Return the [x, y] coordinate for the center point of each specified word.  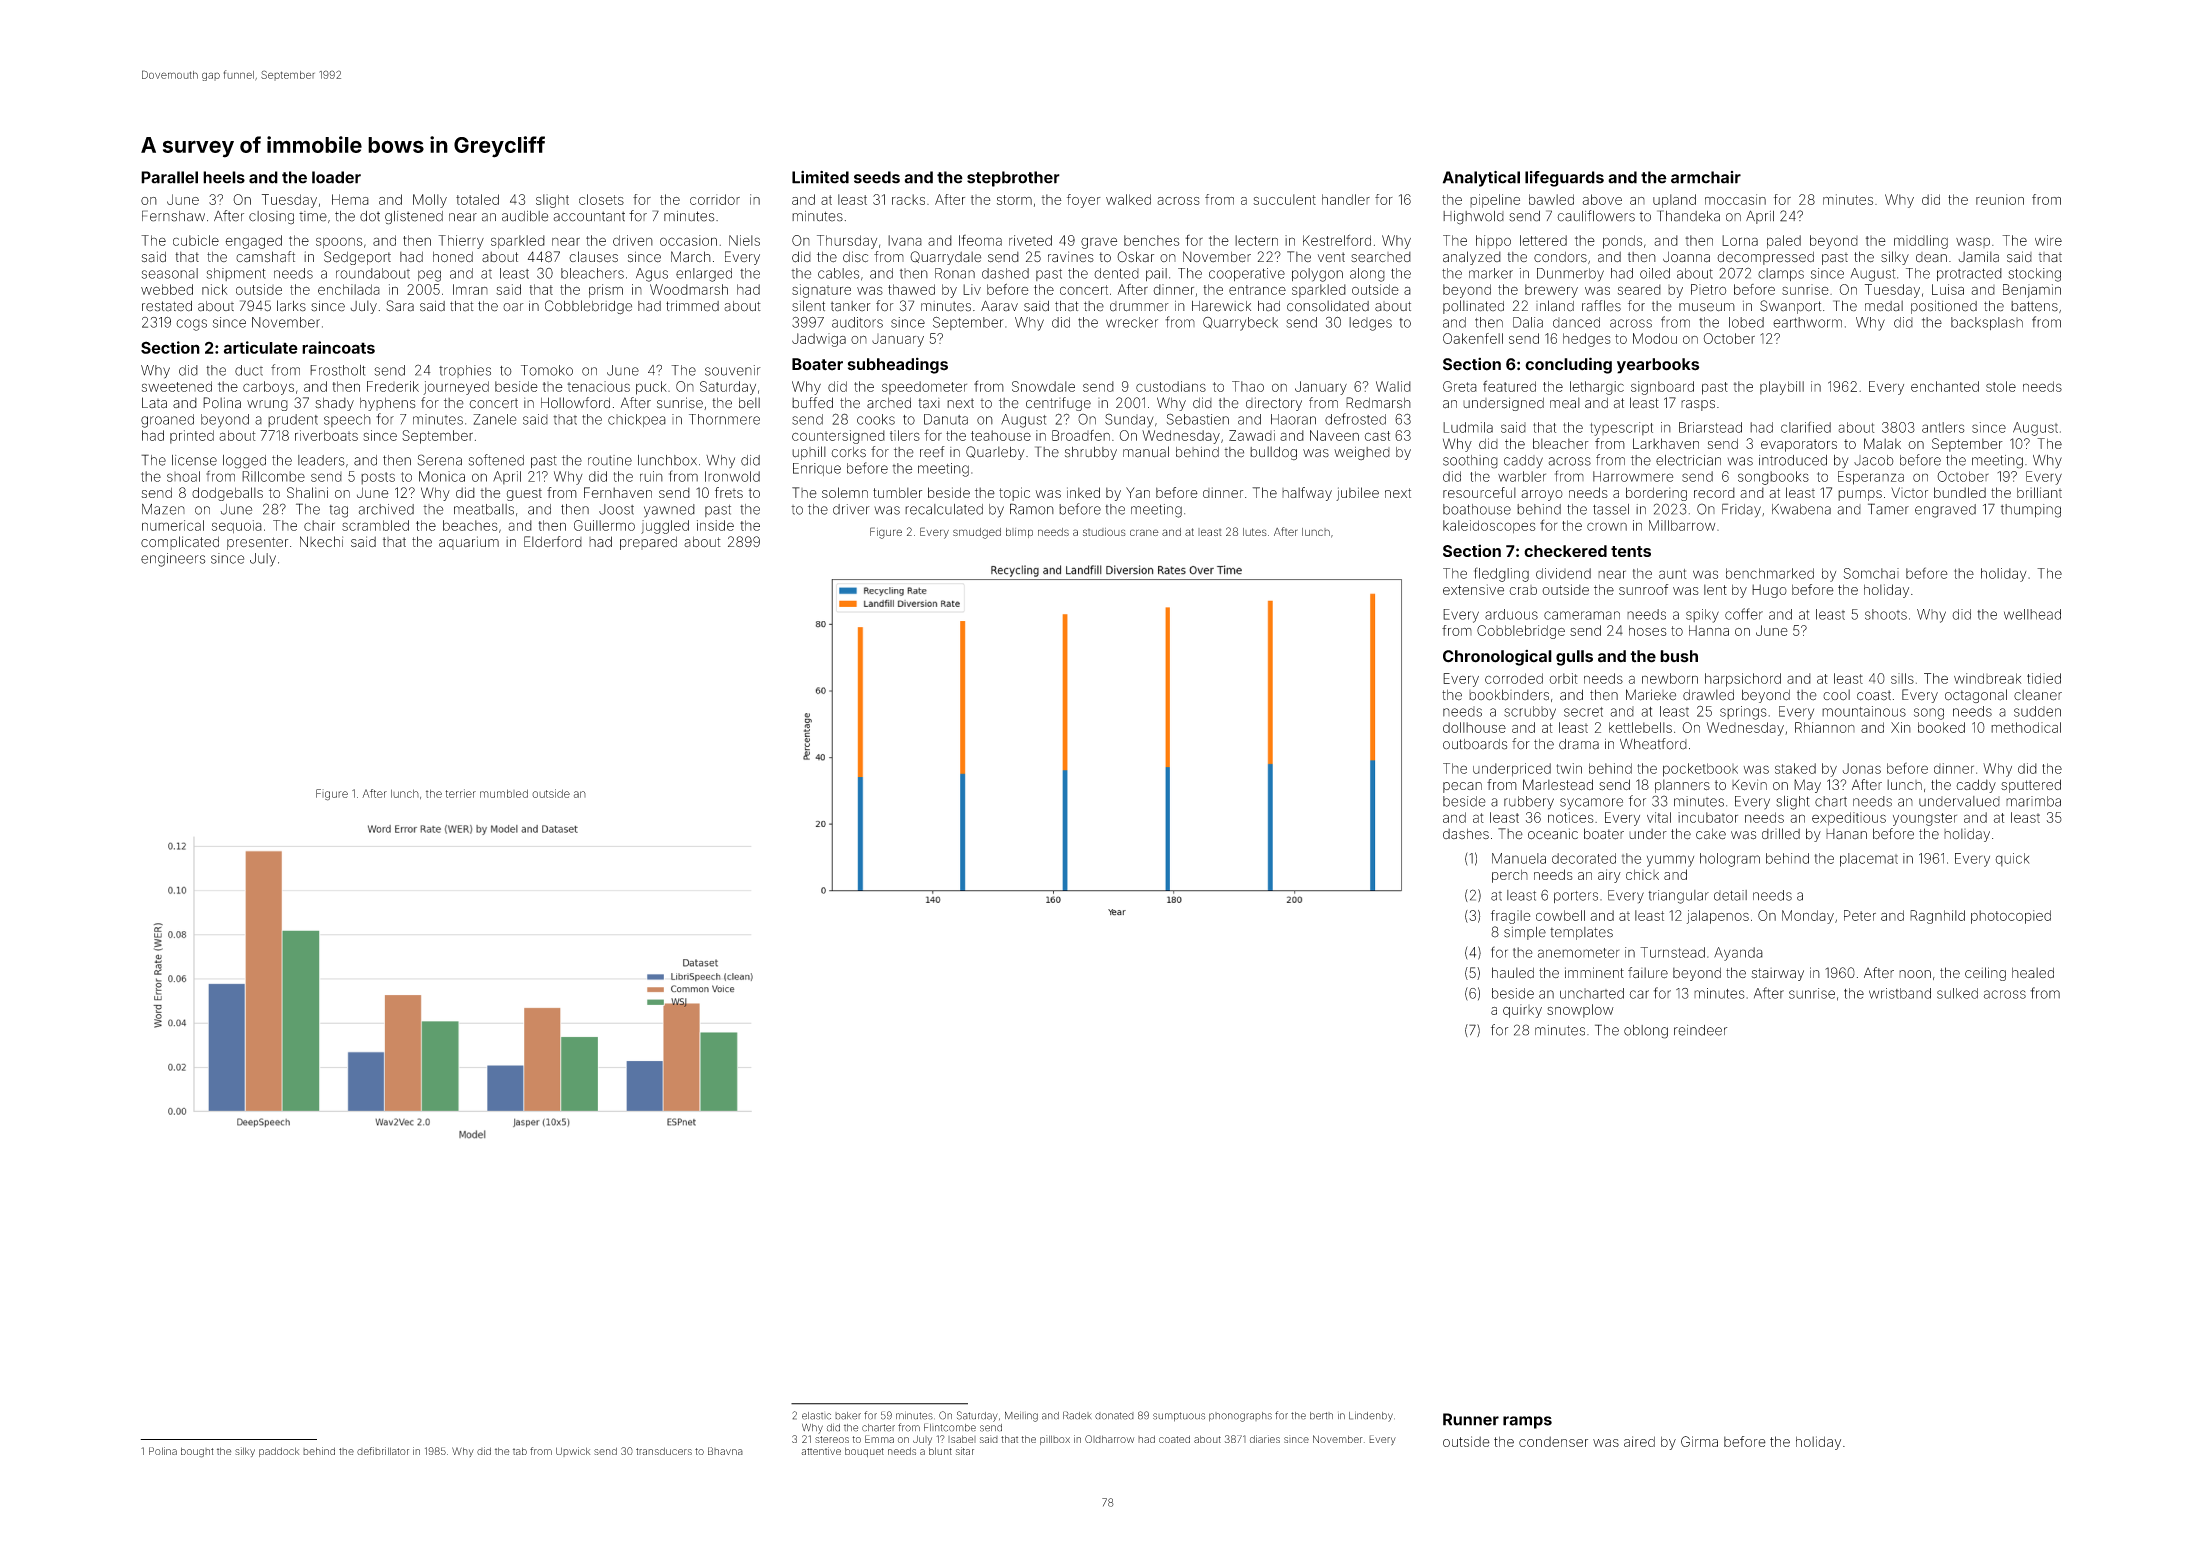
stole [2001, 386]
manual [1146, 452]
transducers [664, 1451]
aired [1639, 1441]
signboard [1662, 388]
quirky [1522, 1011]
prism [606, 291]
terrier [460, 793]
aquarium [469, 543]
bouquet [864, 1452]
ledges [1370, 324]
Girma [1699, 1441]
